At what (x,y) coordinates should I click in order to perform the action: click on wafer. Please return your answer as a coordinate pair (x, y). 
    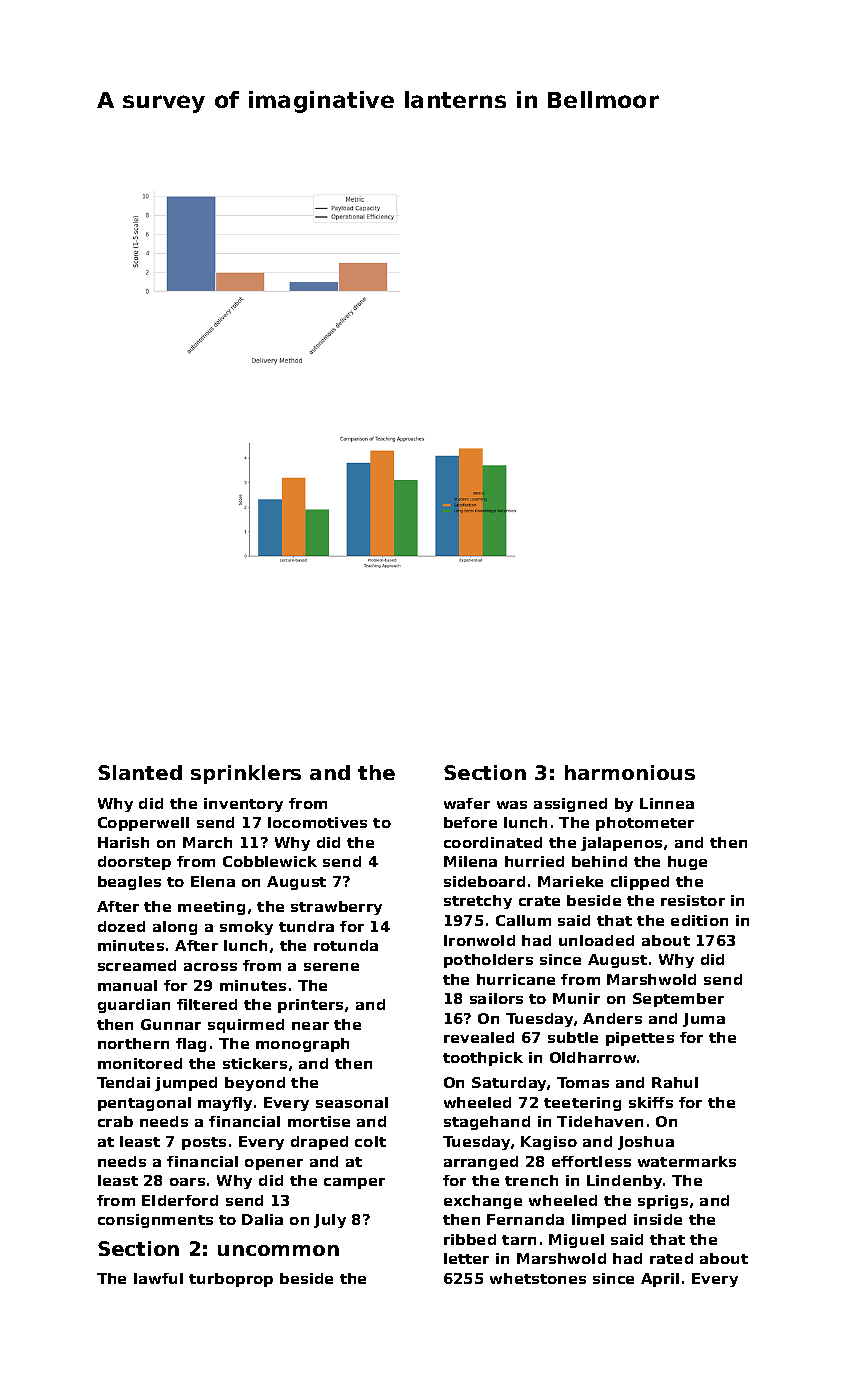
    Looking at the image, I should click on (467, 803).
